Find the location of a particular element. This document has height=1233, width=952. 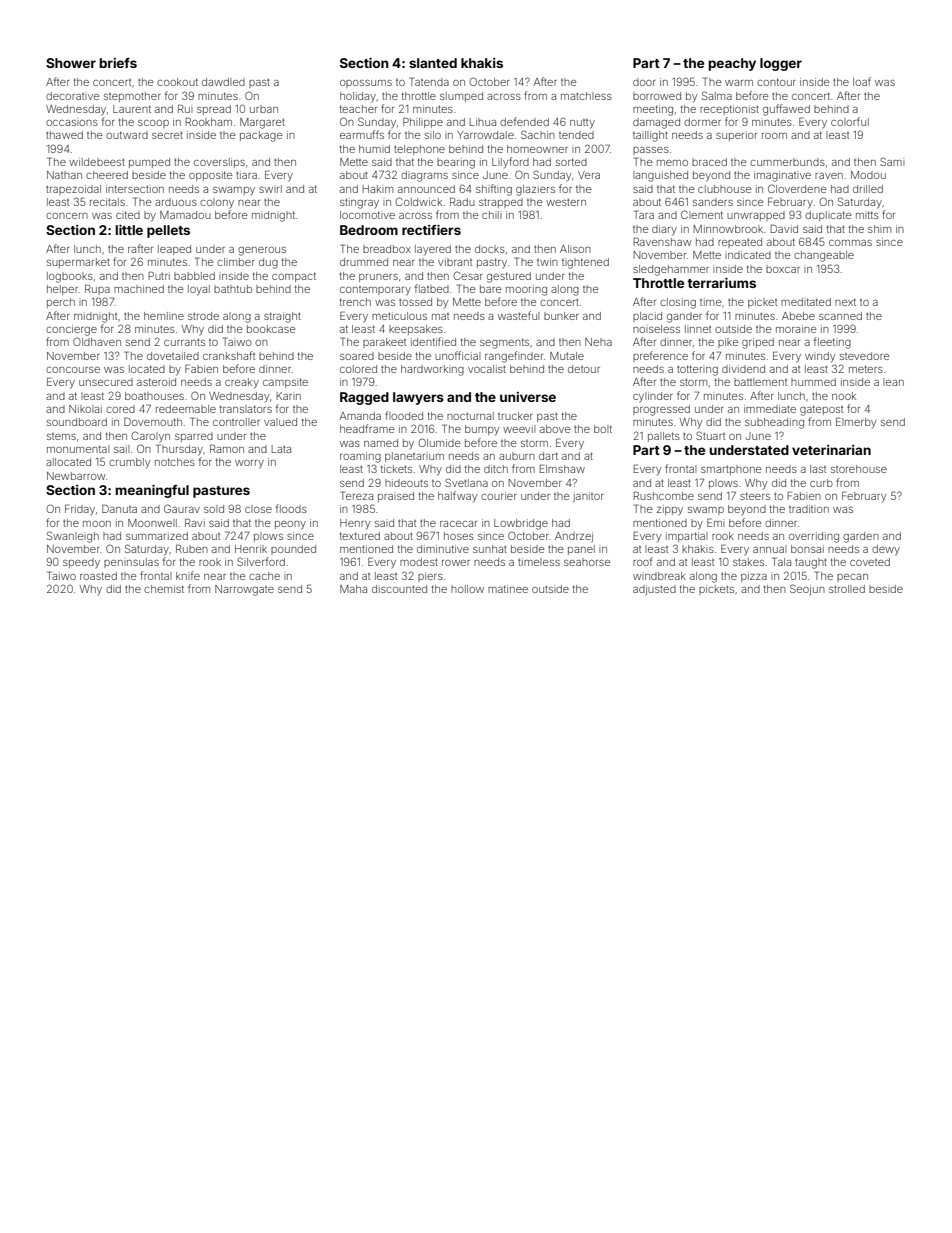

pallets is located at coordinates (664, 437).
